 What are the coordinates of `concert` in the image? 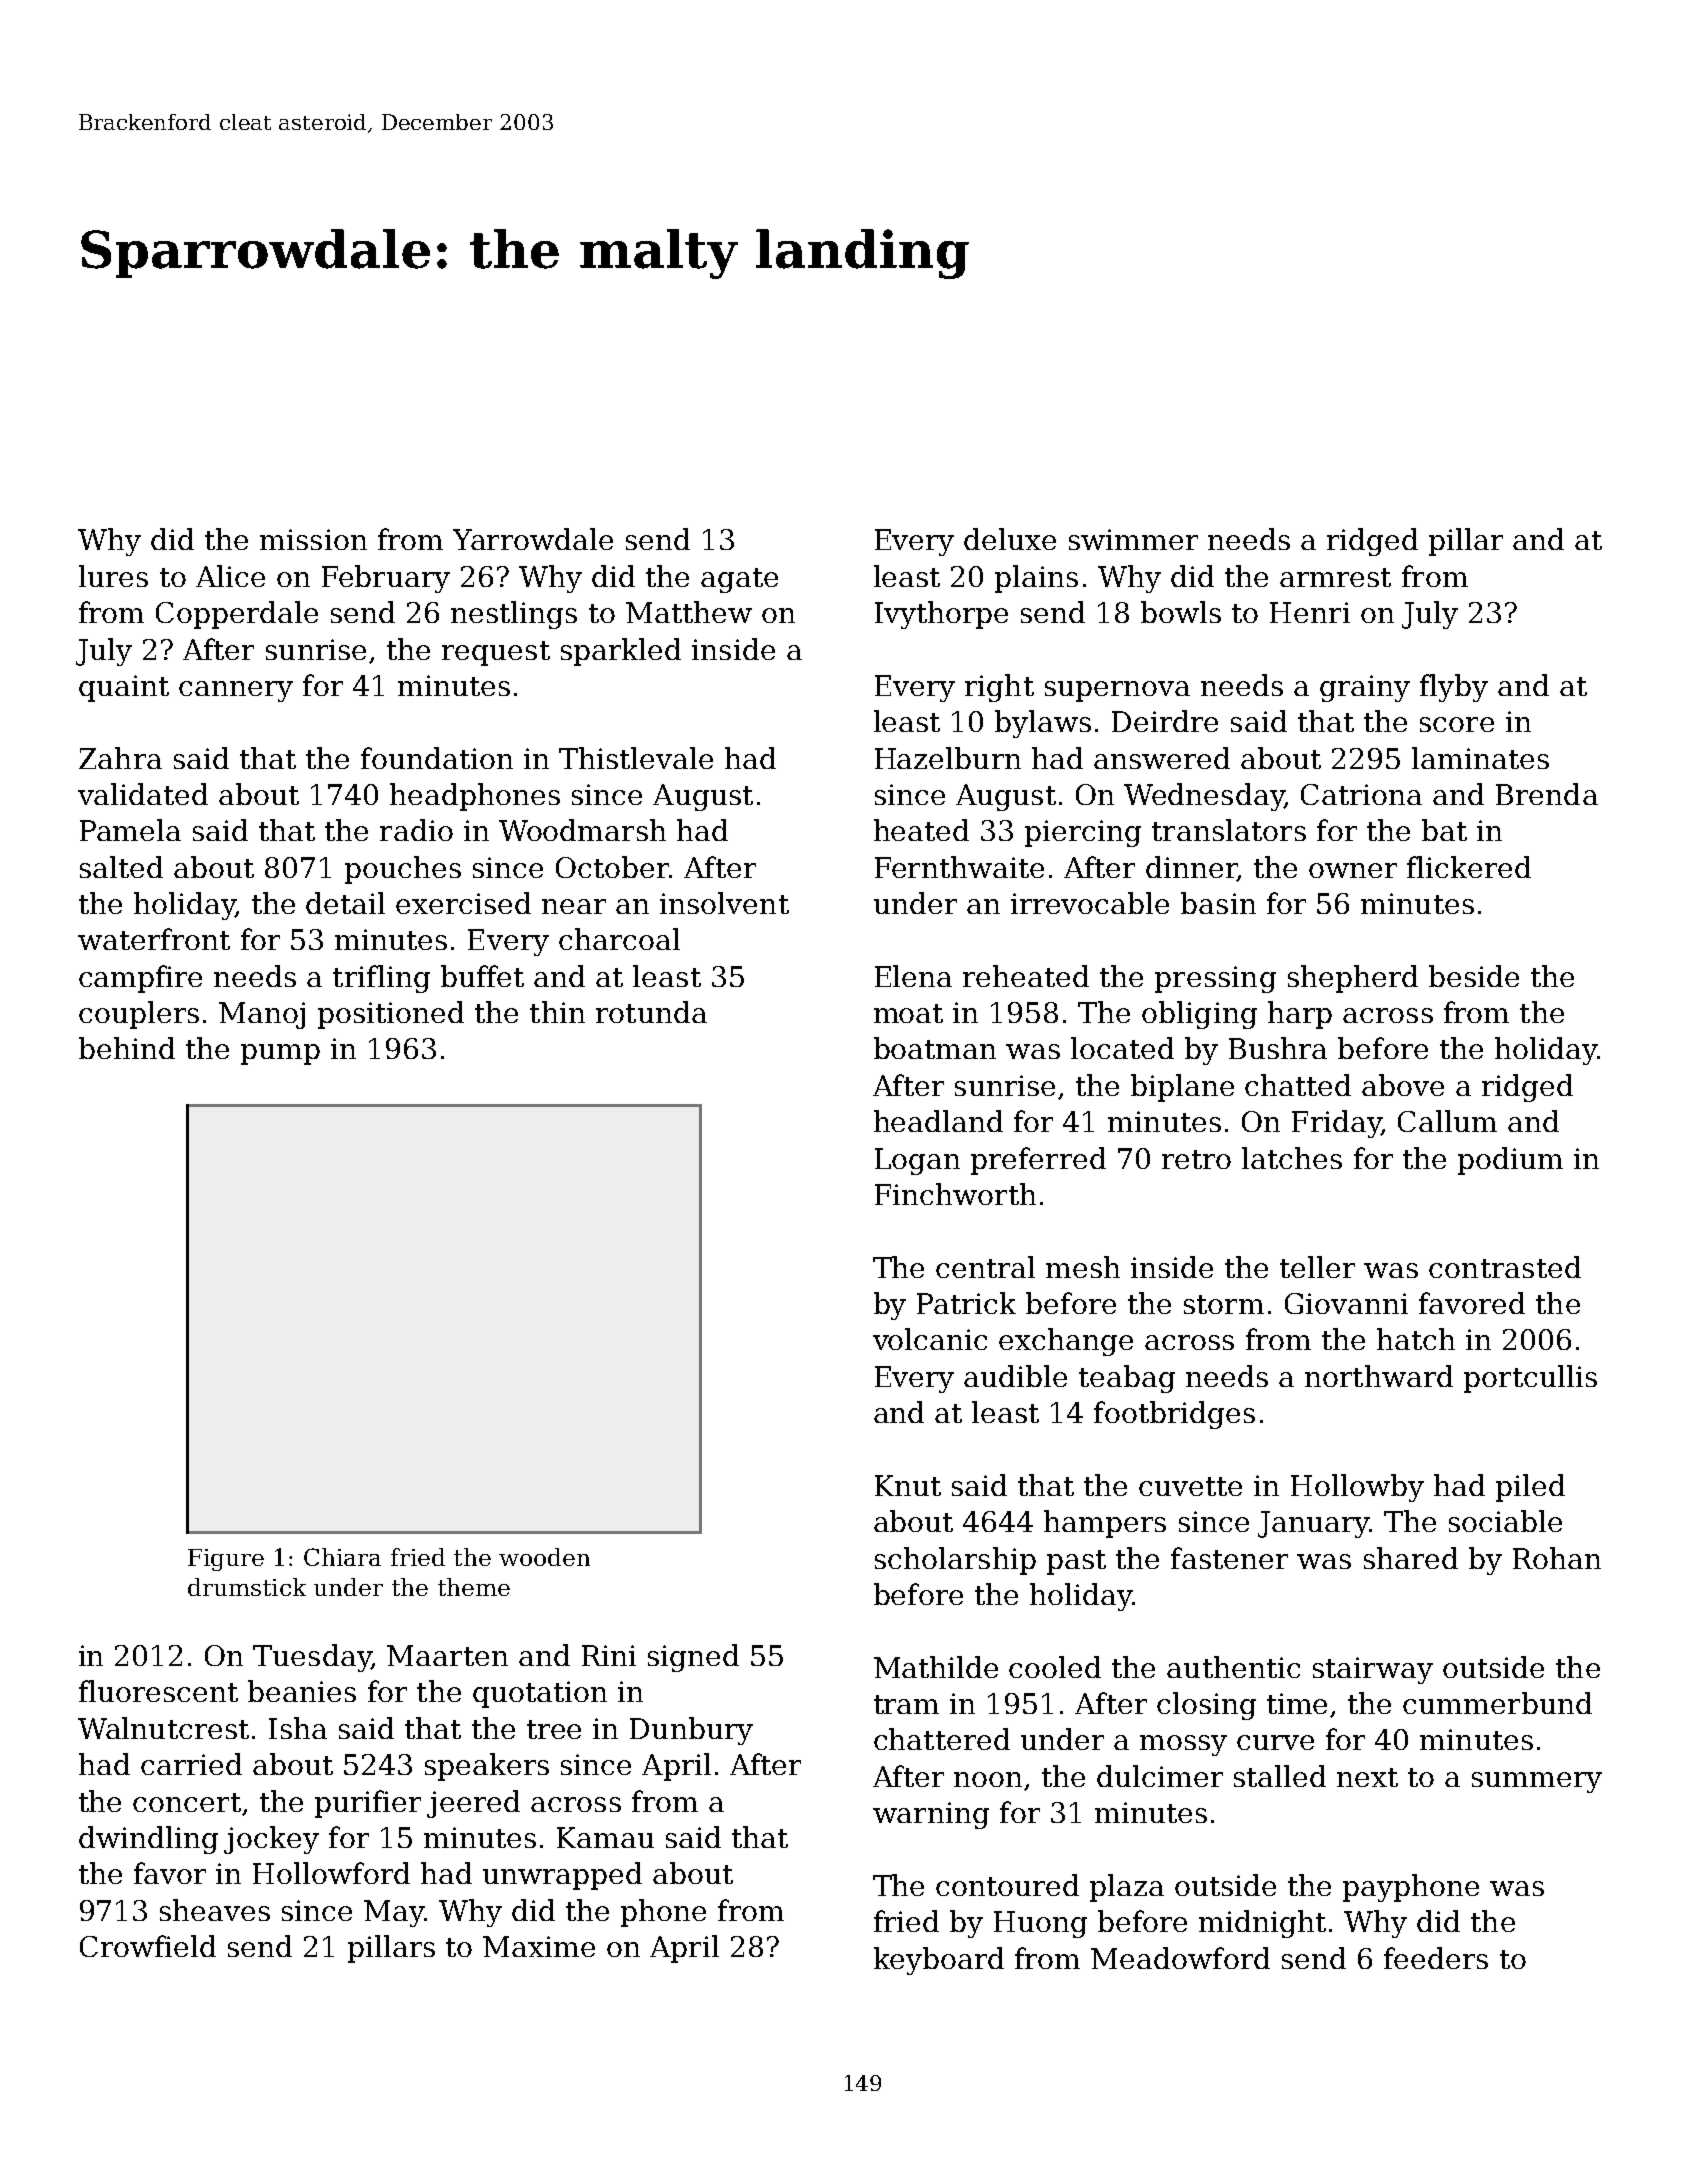 It's located at (187, 1802).
